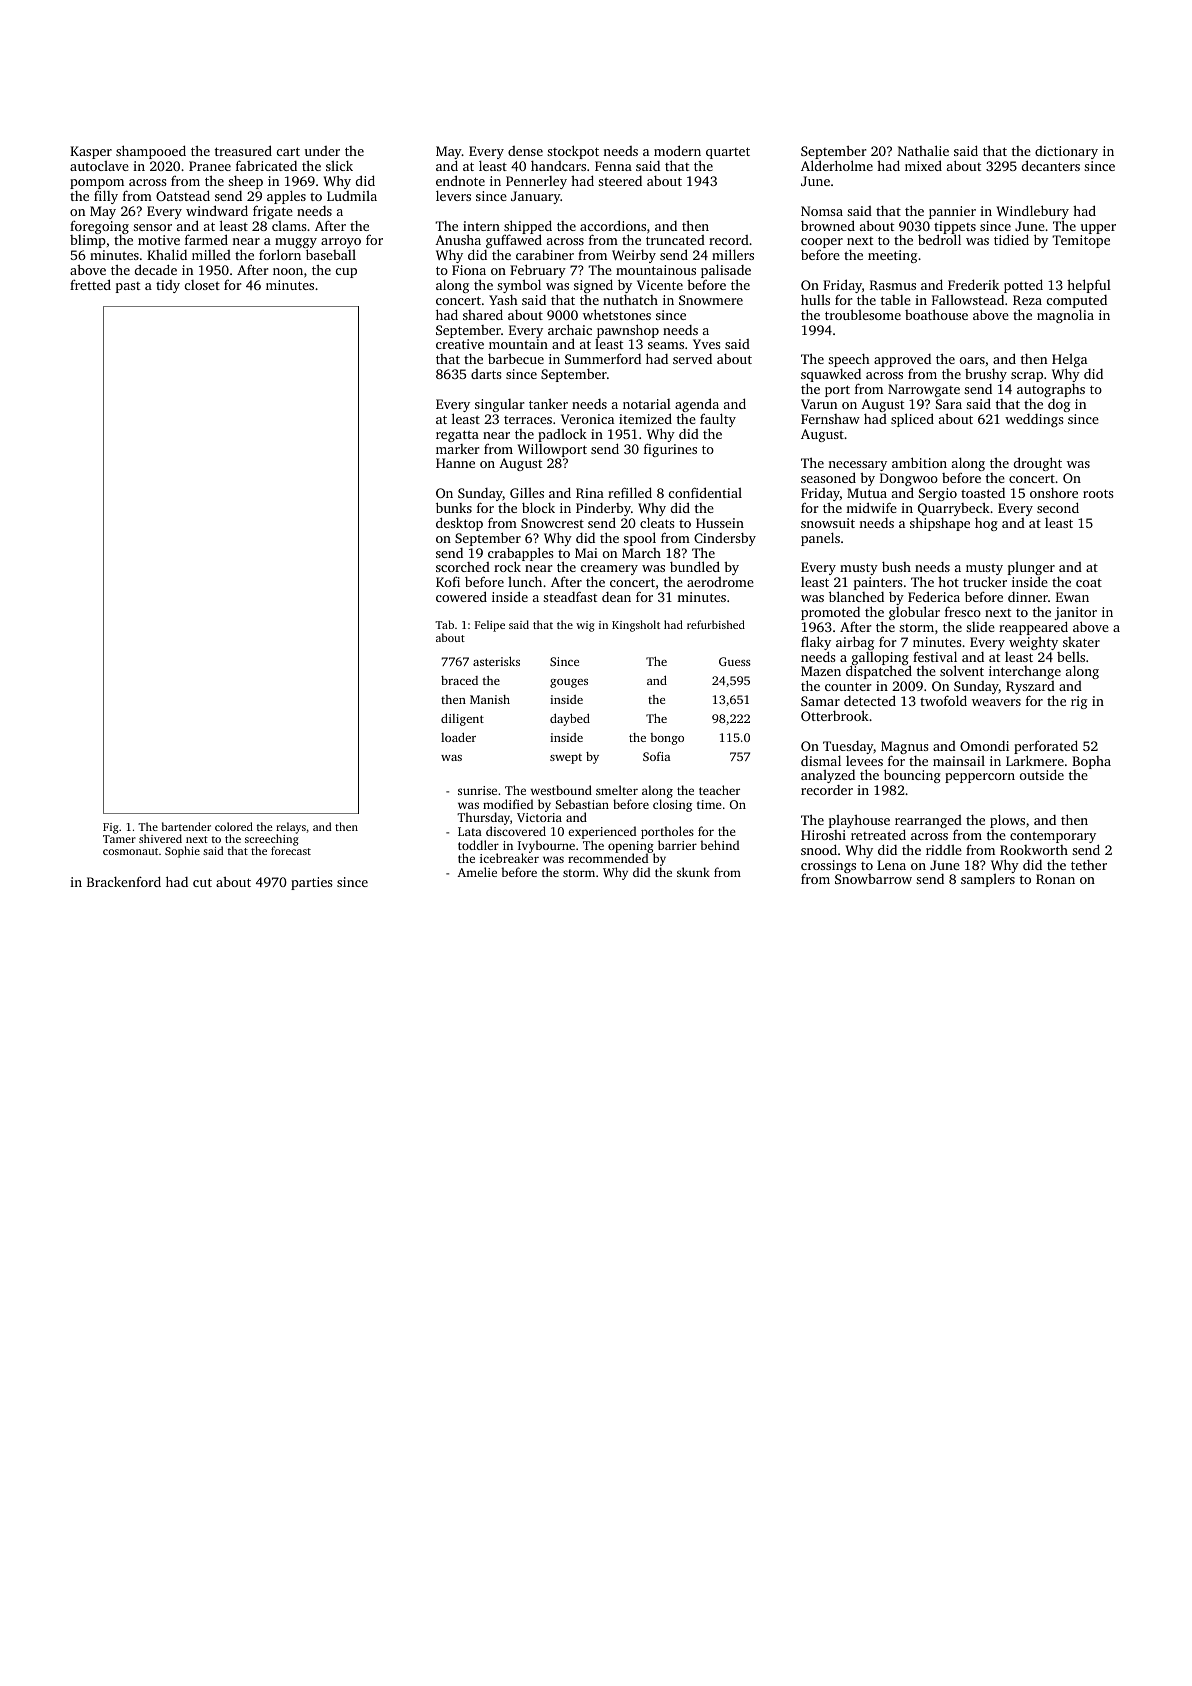 This image has width=1192, height=1686. What do you see at coordinates (677, 150) in the image?
I see `modern` at bounding box center [677, 150].
